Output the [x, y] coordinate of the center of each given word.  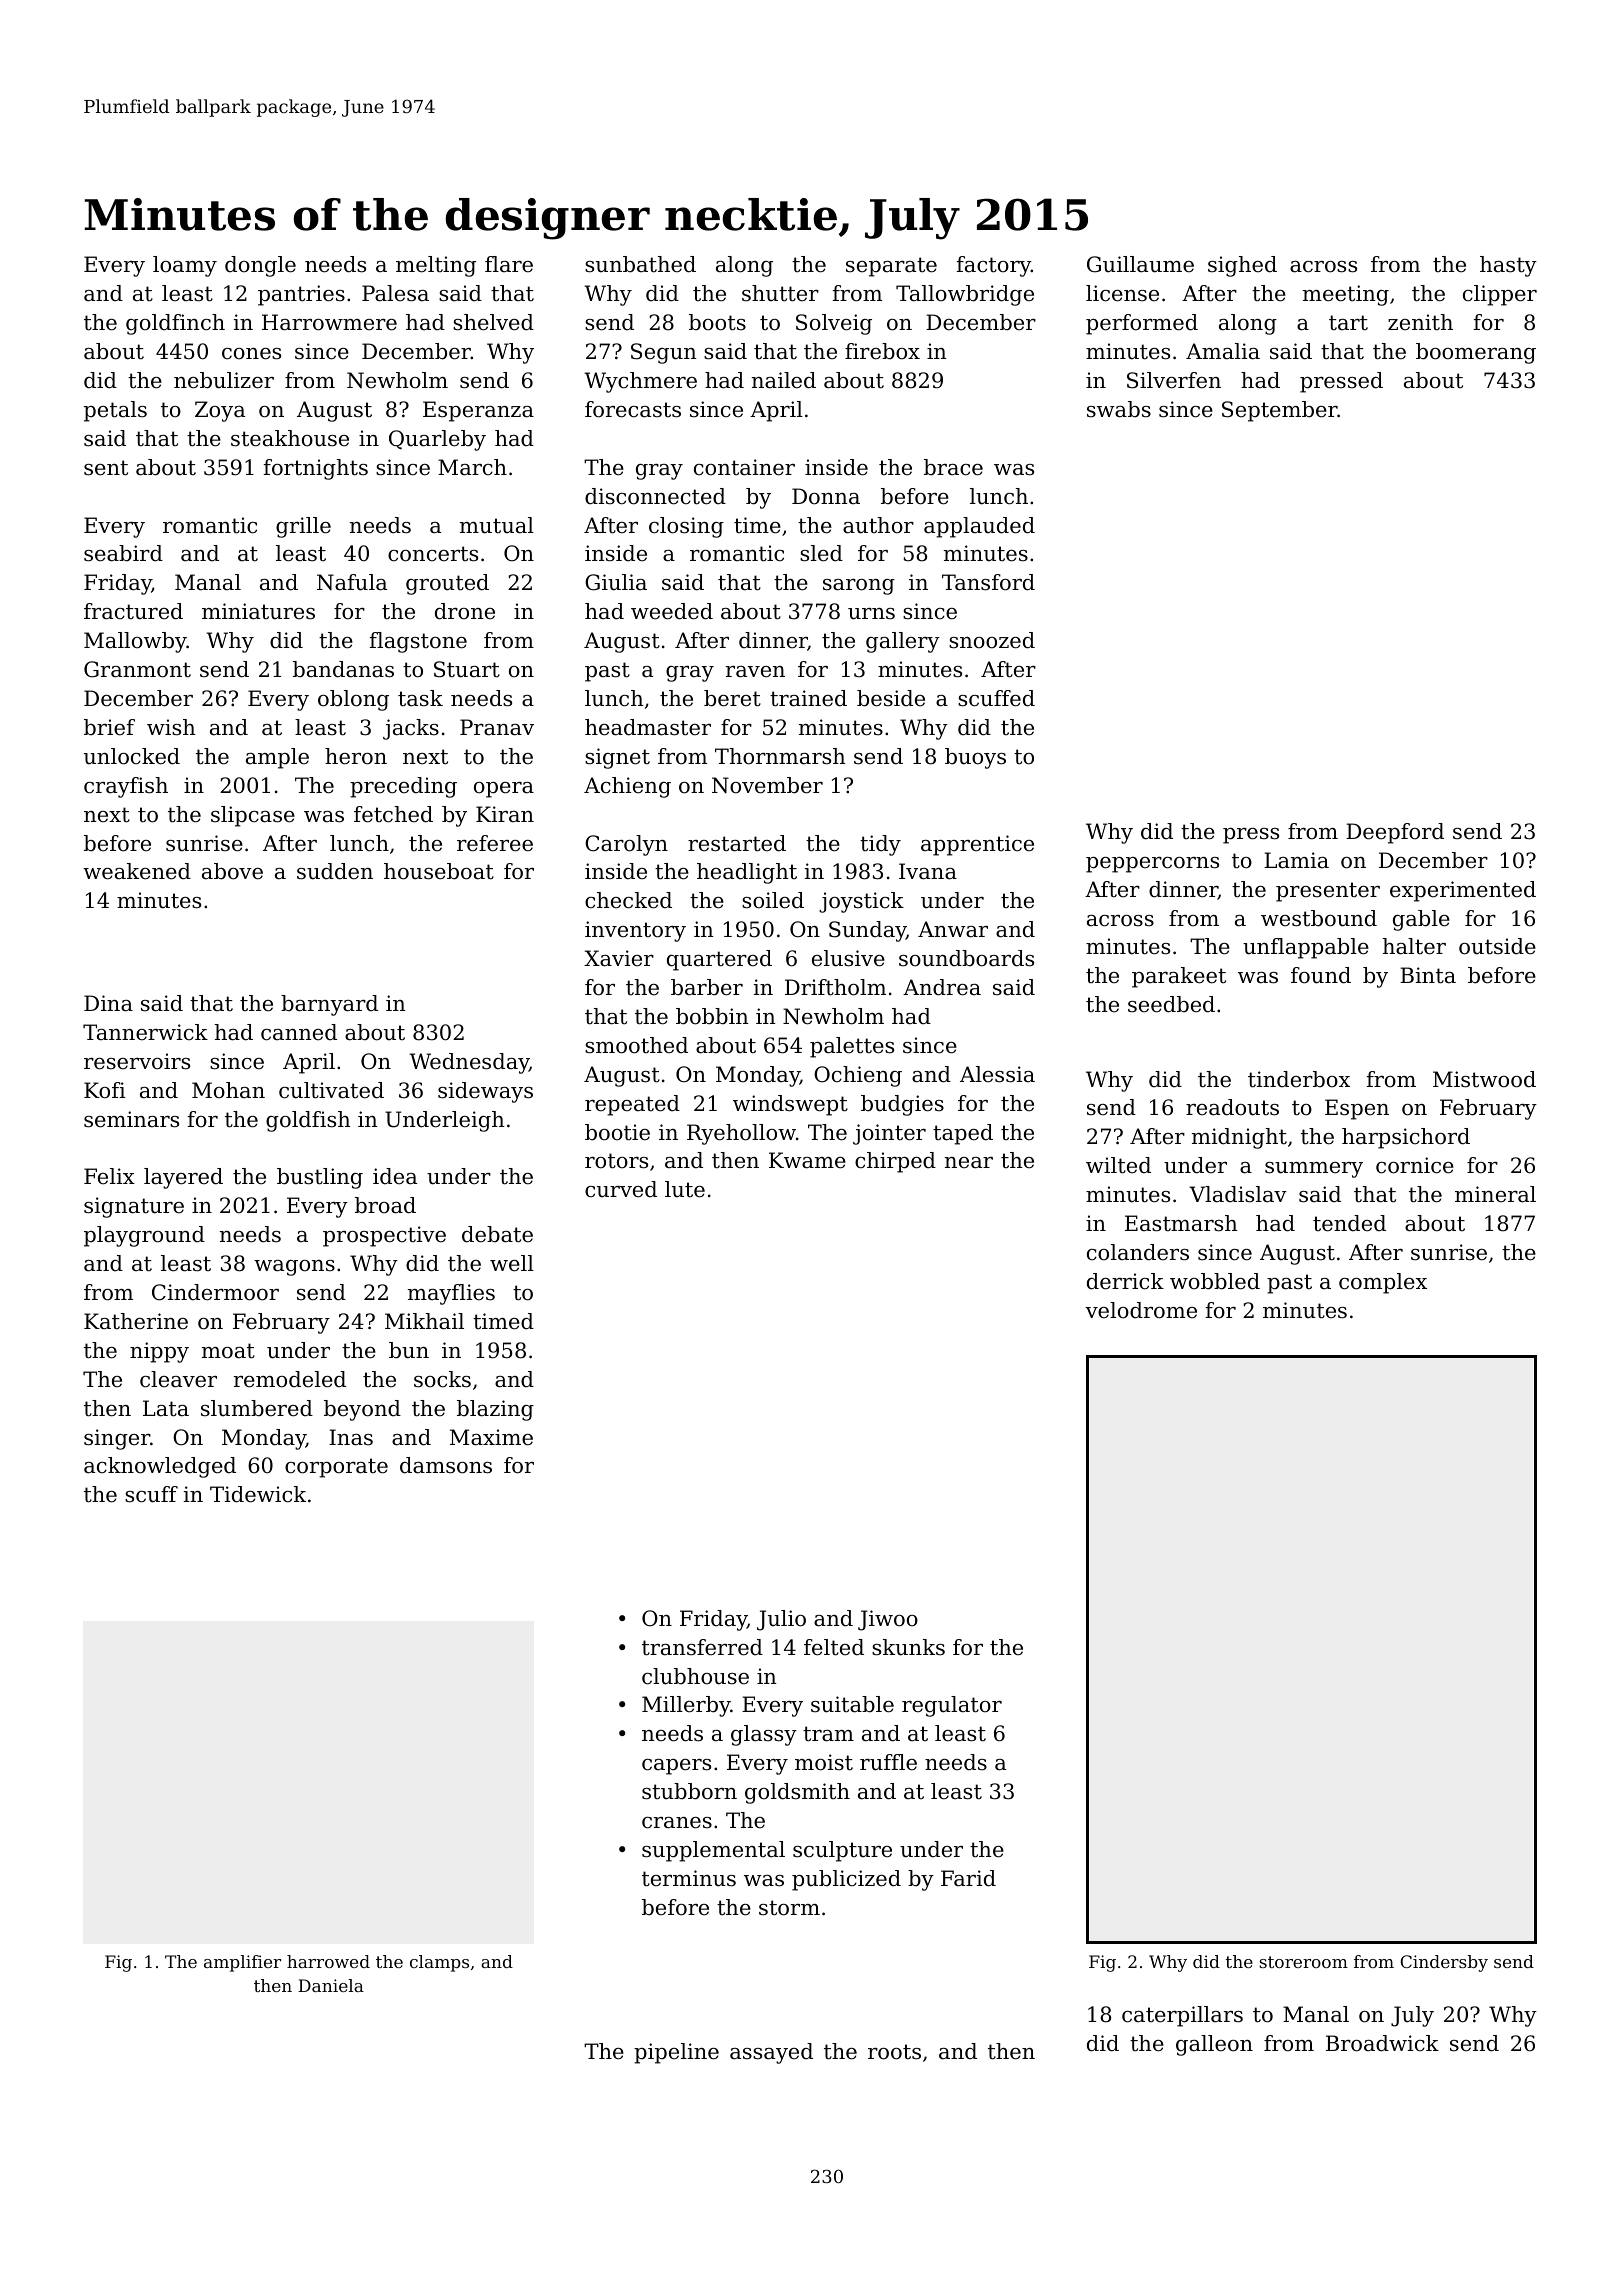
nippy [159, 1352]
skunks [908, 1647]
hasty [1508, 266]
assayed [771, 2053]
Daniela [331, 1985]
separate [891, 267]
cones [251, 354]
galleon [1214, 2045]
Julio [781, 1620]
